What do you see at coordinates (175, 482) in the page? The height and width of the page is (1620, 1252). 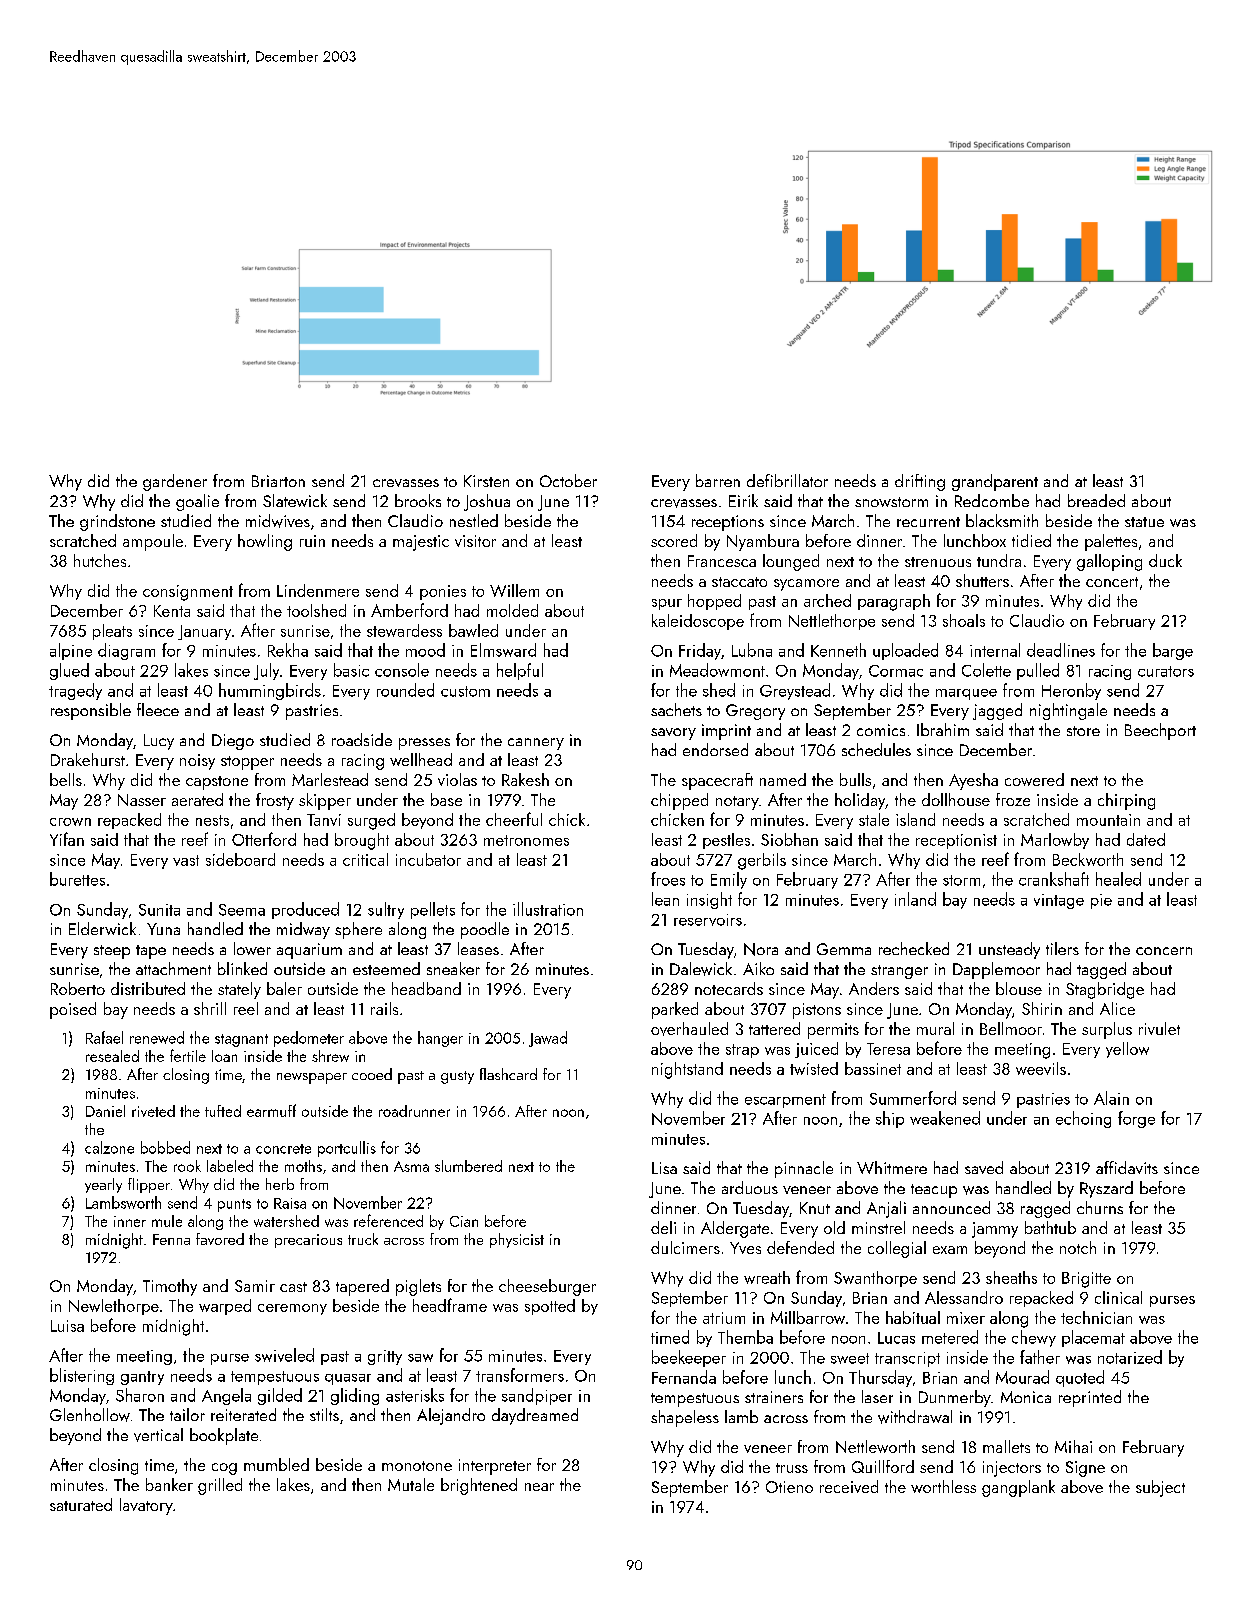 I see `gardener` at bounding box center [175, 482].
